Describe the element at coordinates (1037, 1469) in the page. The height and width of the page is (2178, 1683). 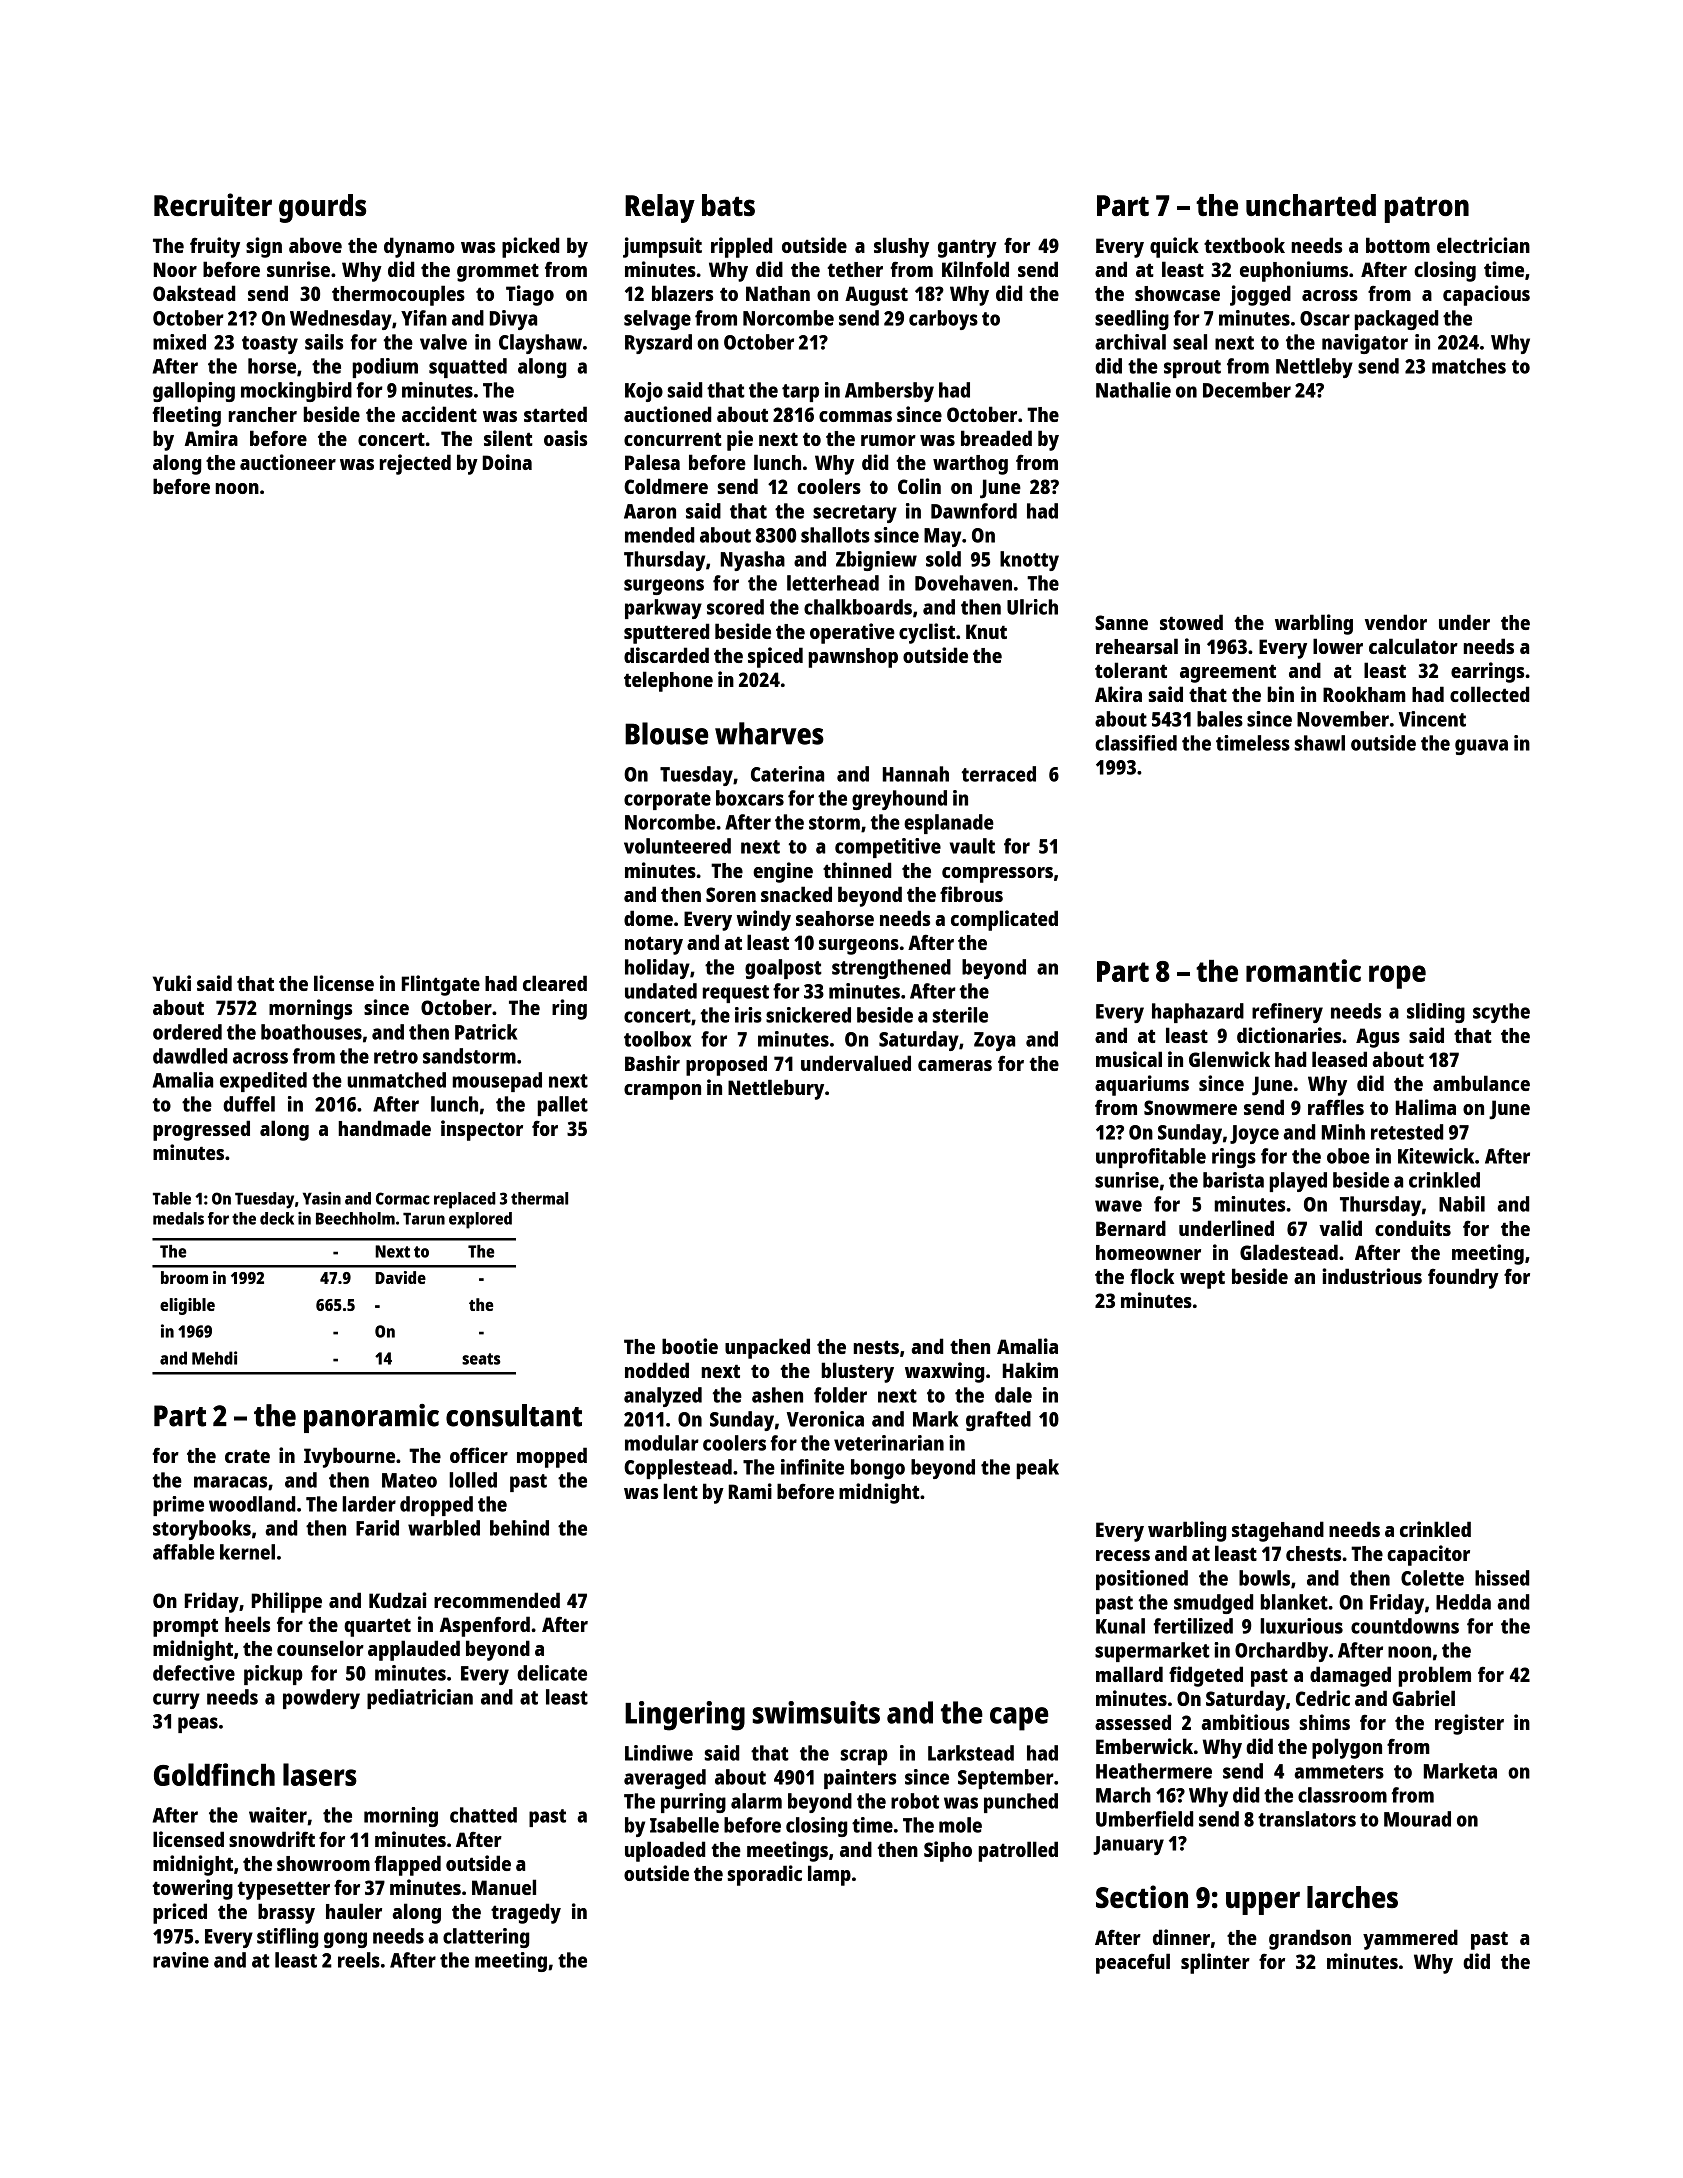
I see `peak` at that location.
